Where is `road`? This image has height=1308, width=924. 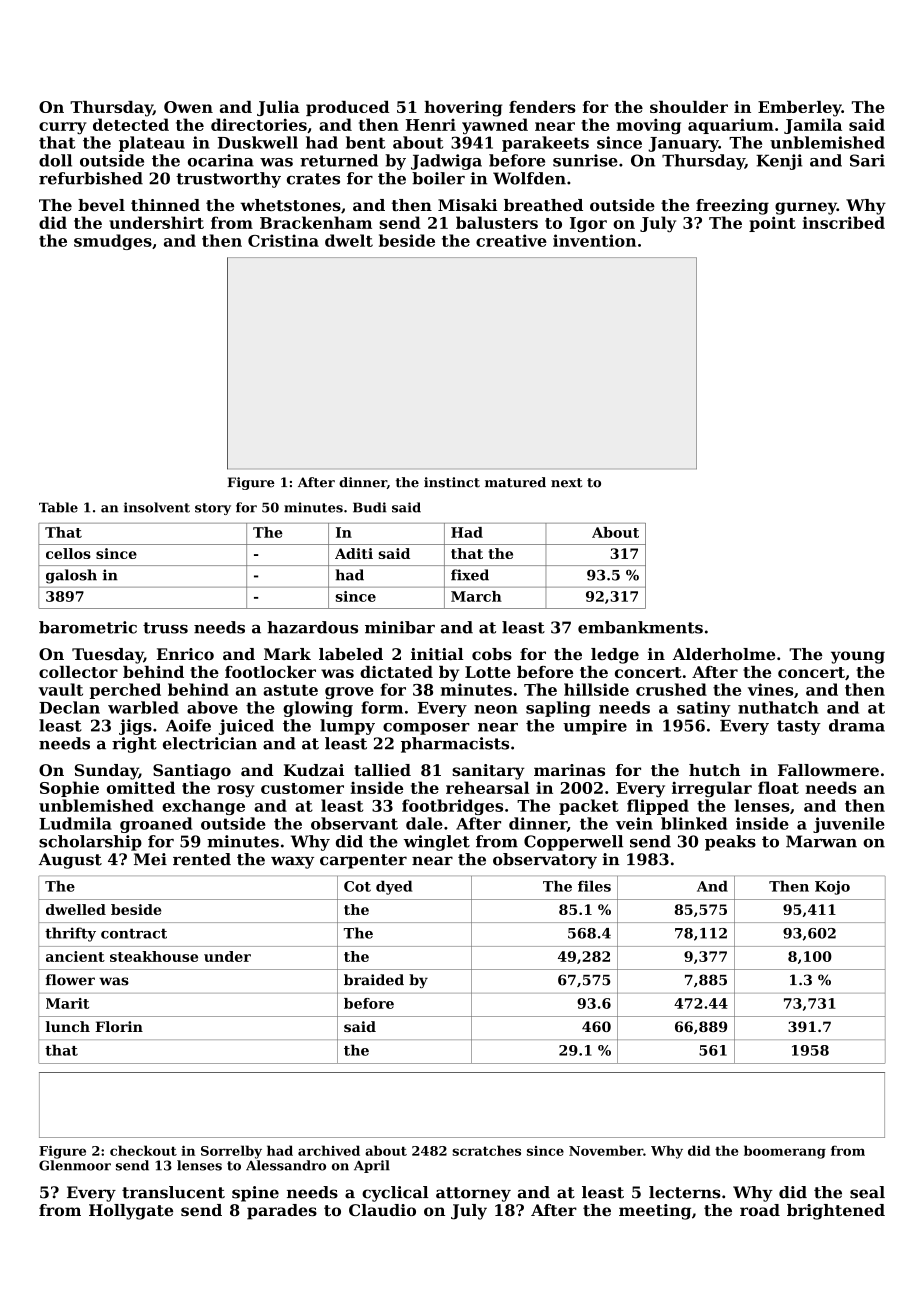 road is located at coordinates (760, 1210).
